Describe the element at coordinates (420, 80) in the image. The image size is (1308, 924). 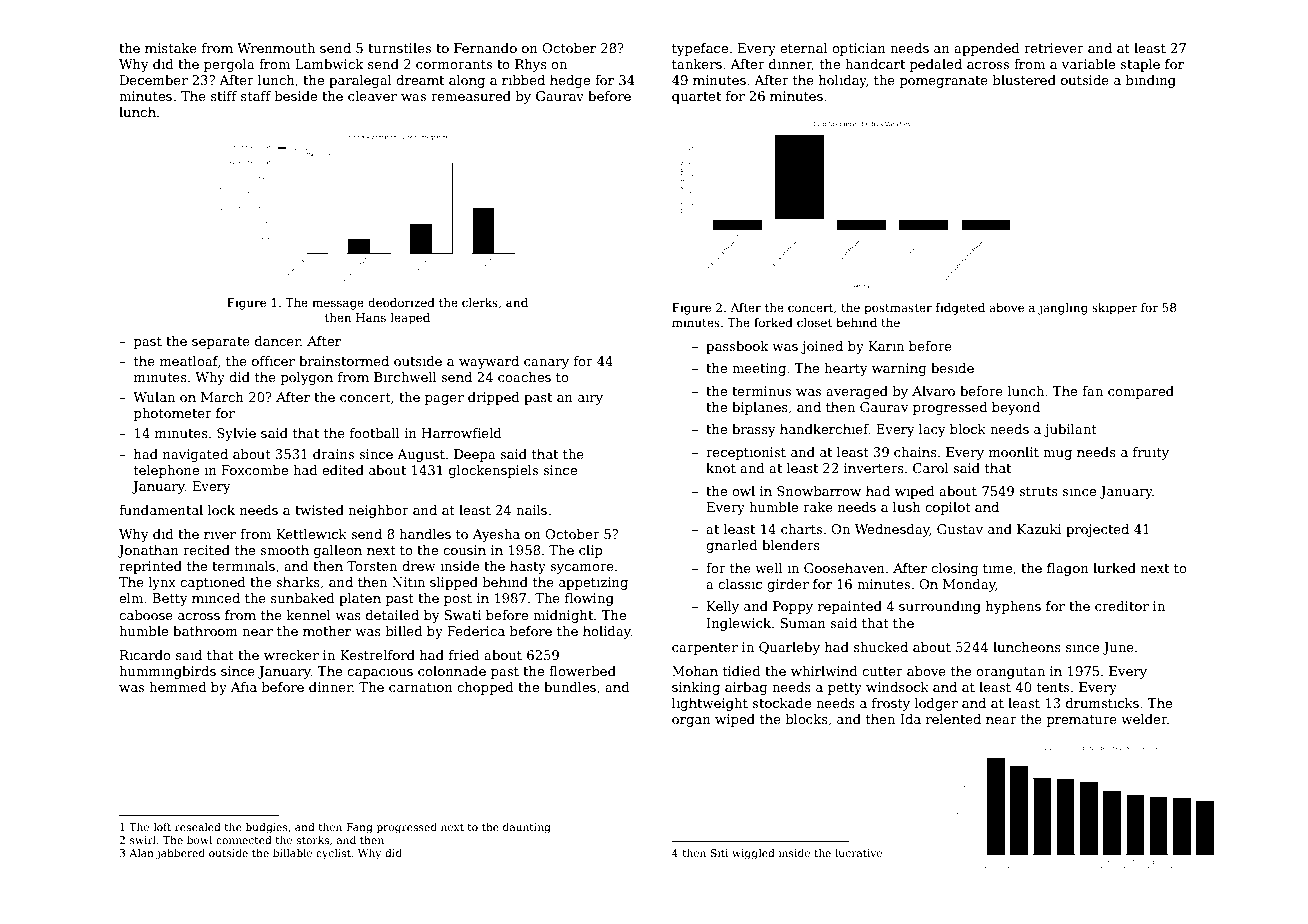
I see `dreamt` at that location.
